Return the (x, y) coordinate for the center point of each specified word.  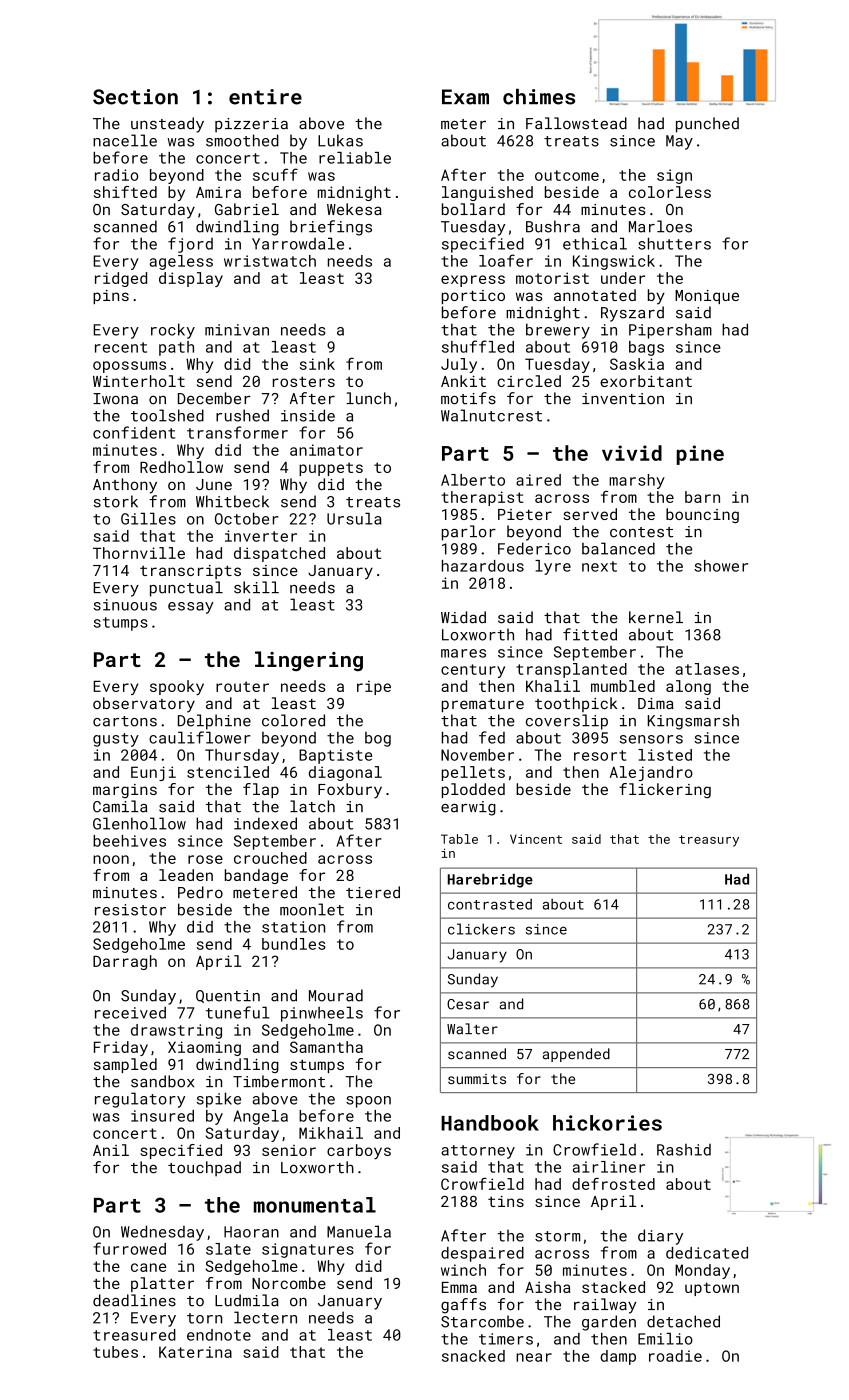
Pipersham (670, 331)
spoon (368, 1102)
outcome (567, 175)
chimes (539, 97)
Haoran (251, 1232)
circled (529, 381)
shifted (125, 192)
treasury (709, 841)
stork (116, 501)
